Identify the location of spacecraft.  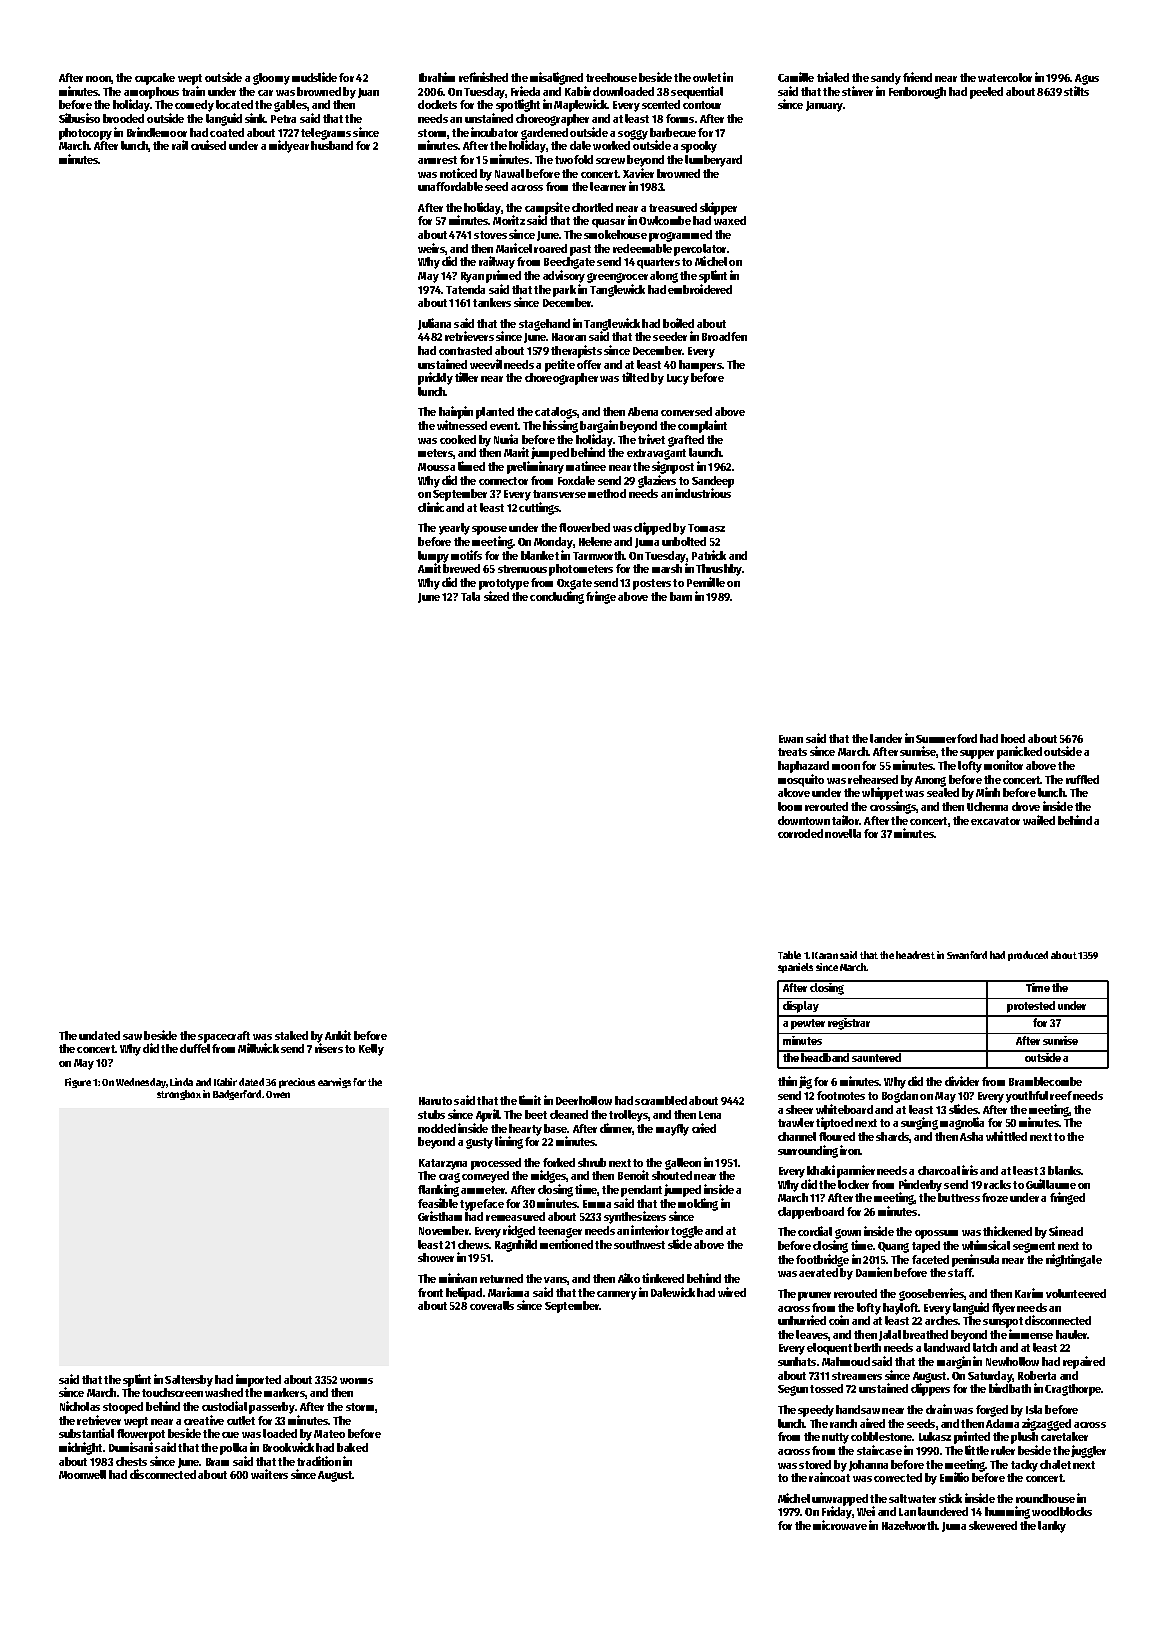
(224, 1037).
